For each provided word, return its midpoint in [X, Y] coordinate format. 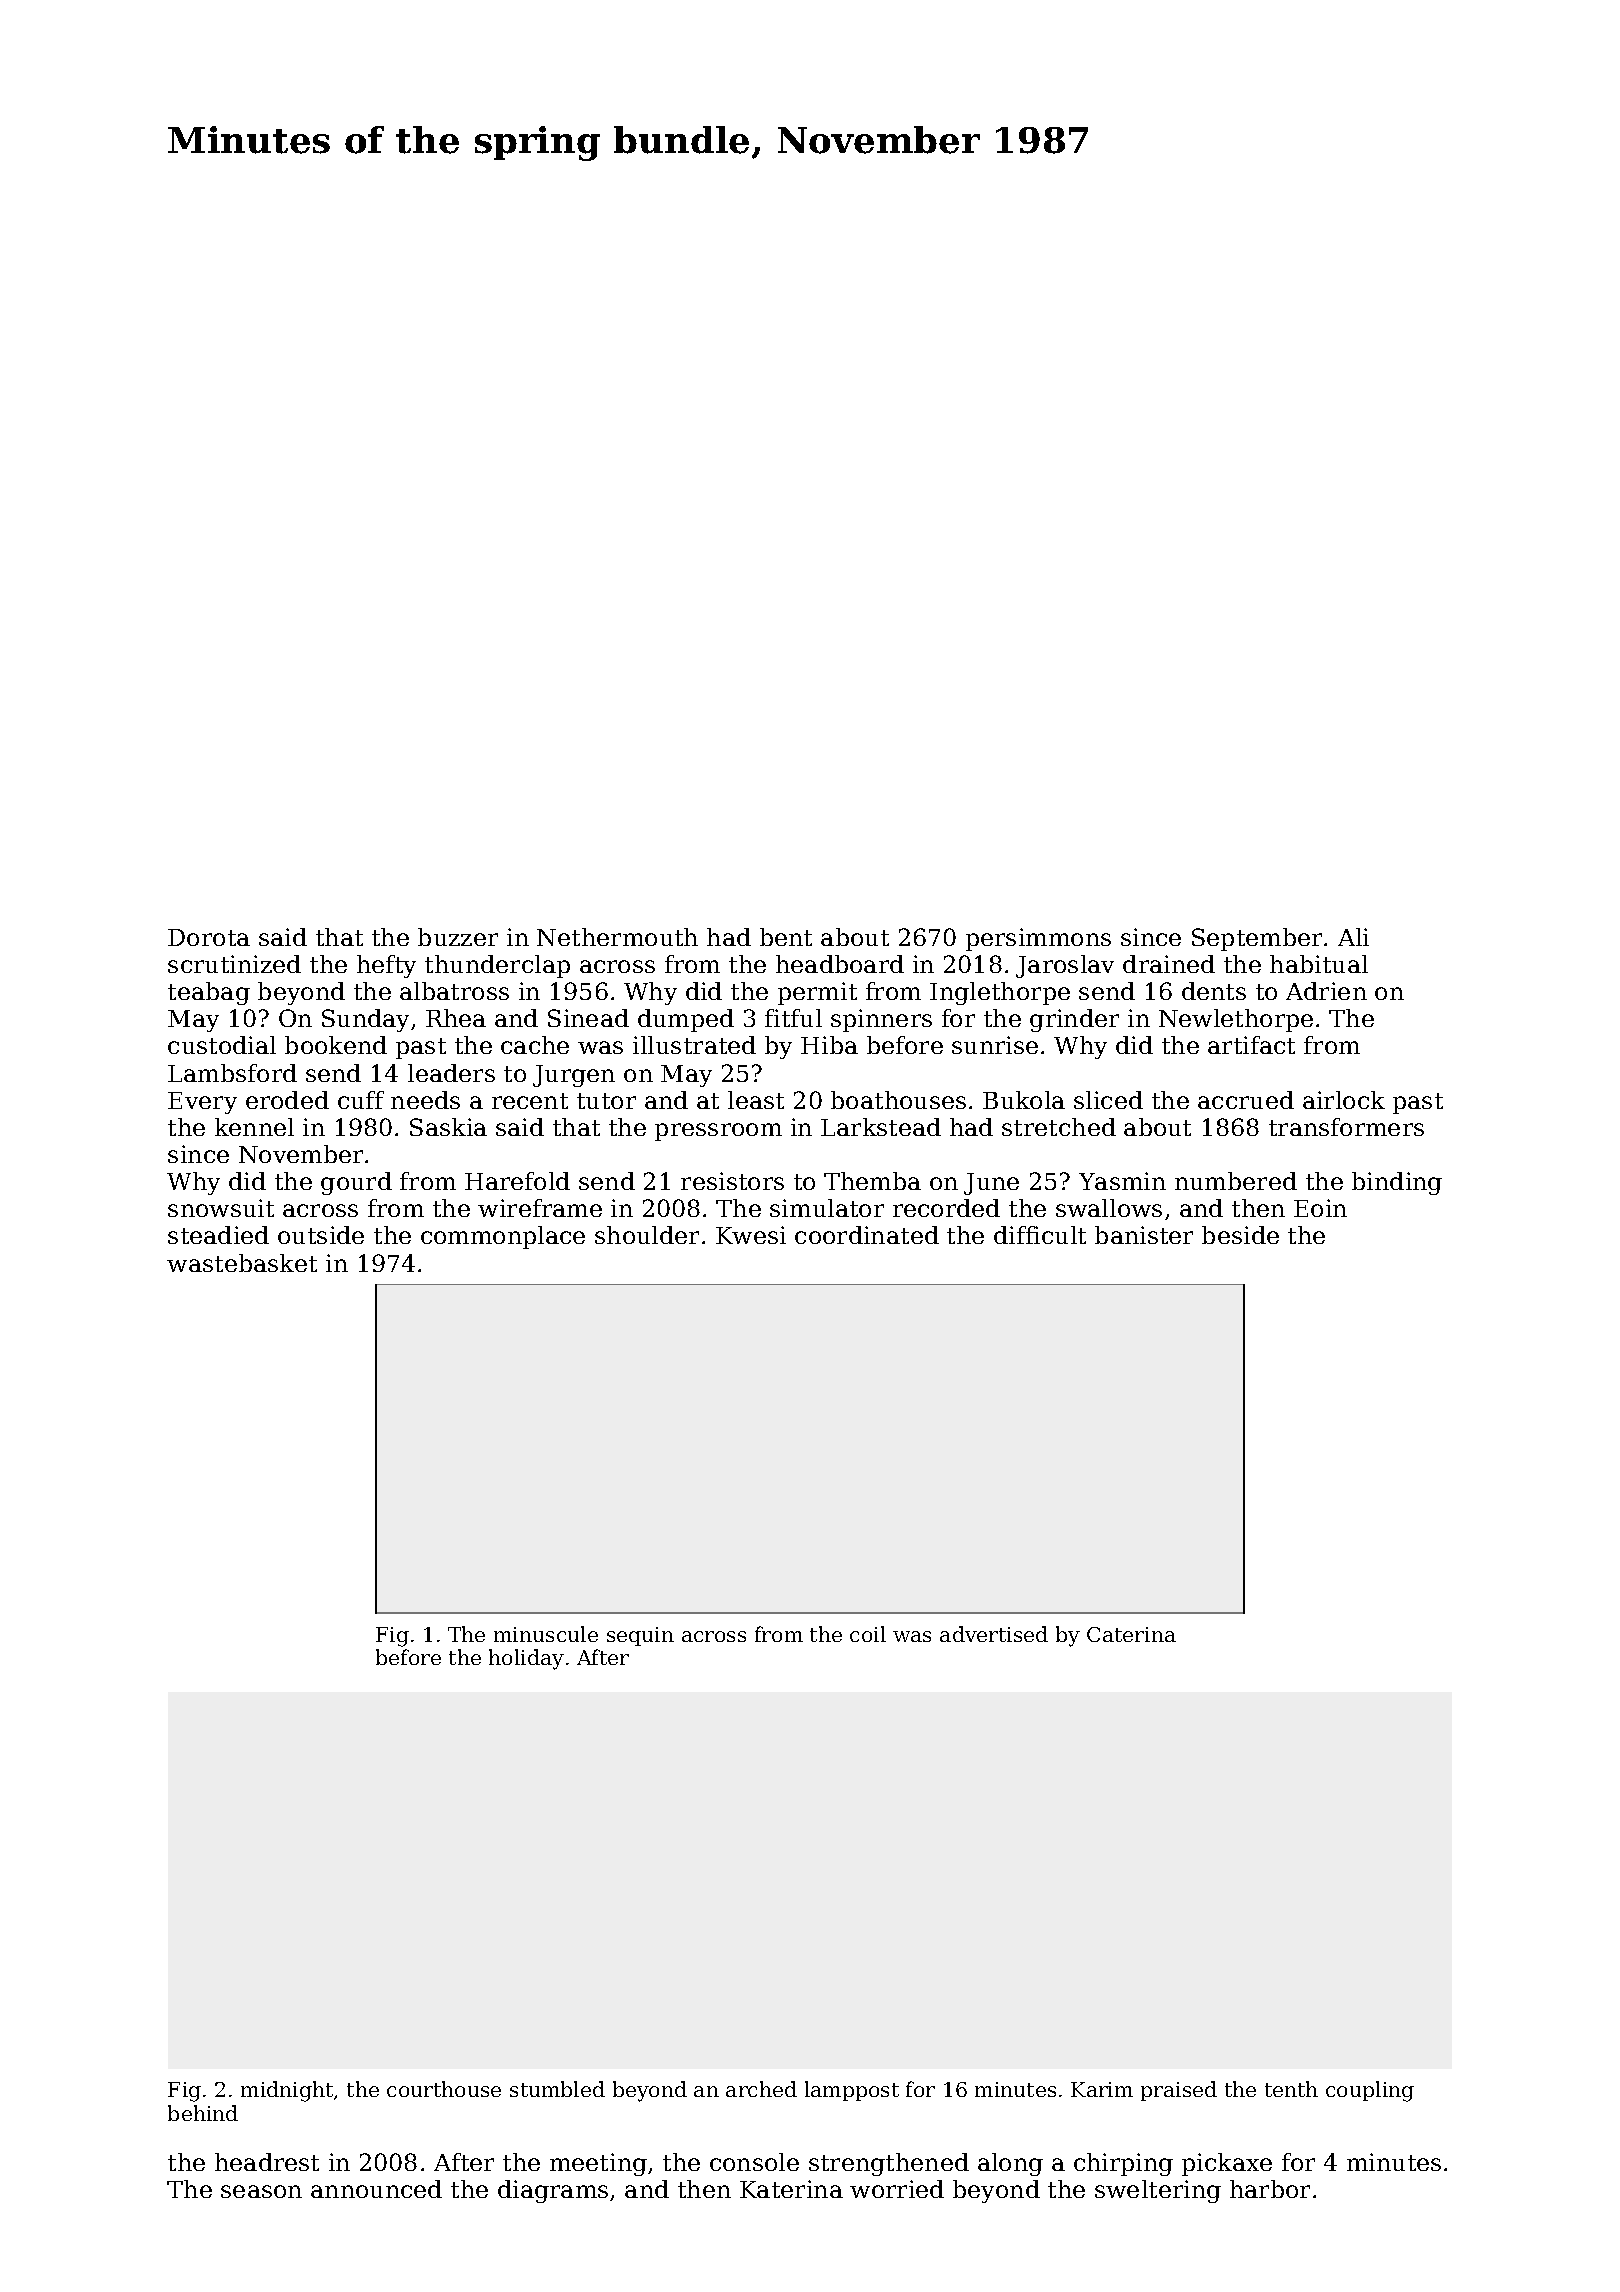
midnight [287, 2091]
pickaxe [1227, 2164]
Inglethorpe [1000, 993]
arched [761, 2089]
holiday [526, 1659]
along [1010, 2164]
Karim [1102, 2089]
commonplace [503, 1237]
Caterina [1131, 1634]
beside [1240, 1235]
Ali [1353, 937]
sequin [640, 1636]
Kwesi [751, 1235]
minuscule [546, 1634]
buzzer [458, 937]
